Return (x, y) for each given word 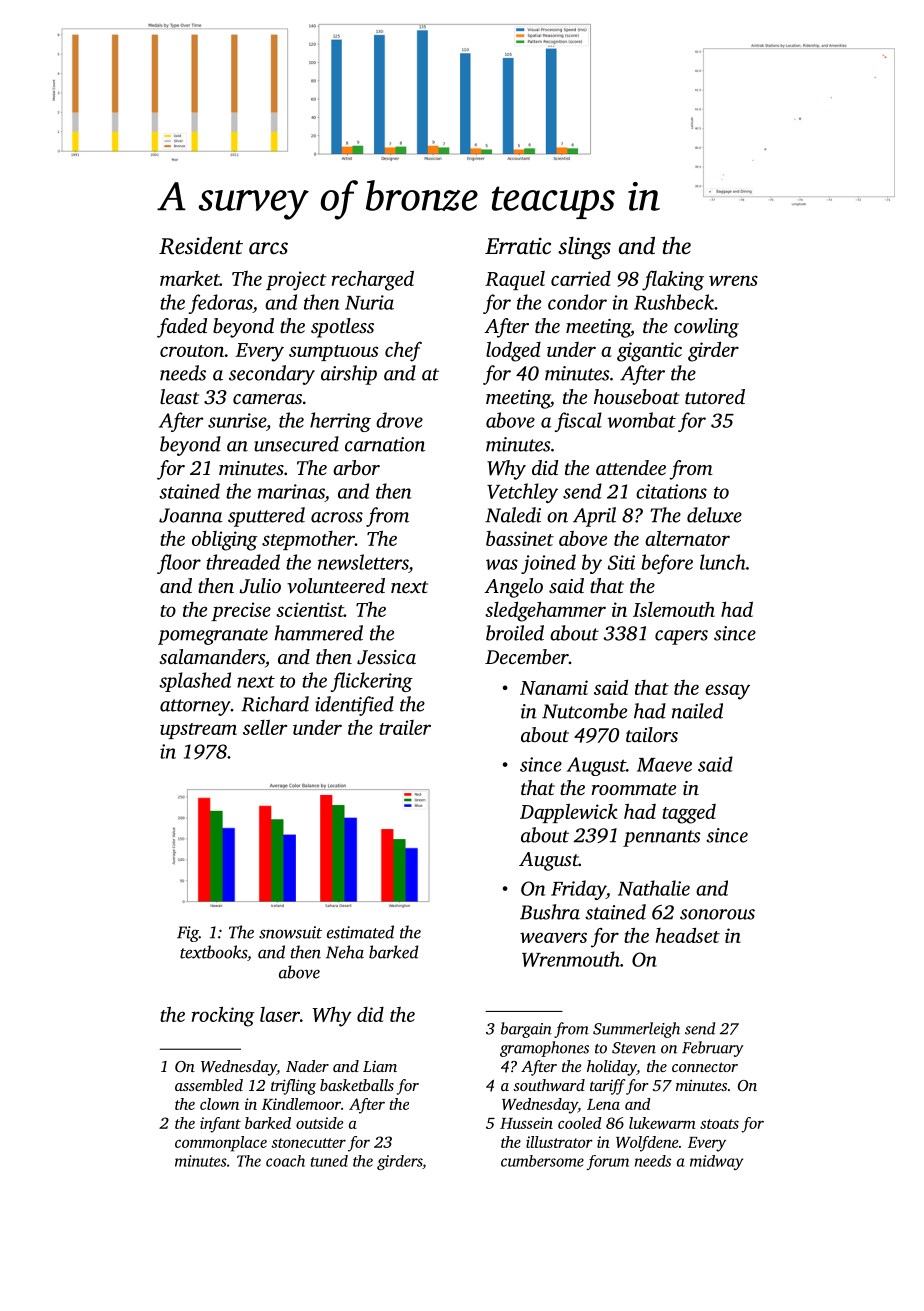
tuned (329, 1161)
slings (584, 248)
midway (716, 1162)
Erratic (518, 246)
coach (285, 1161)
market (190, 278)
